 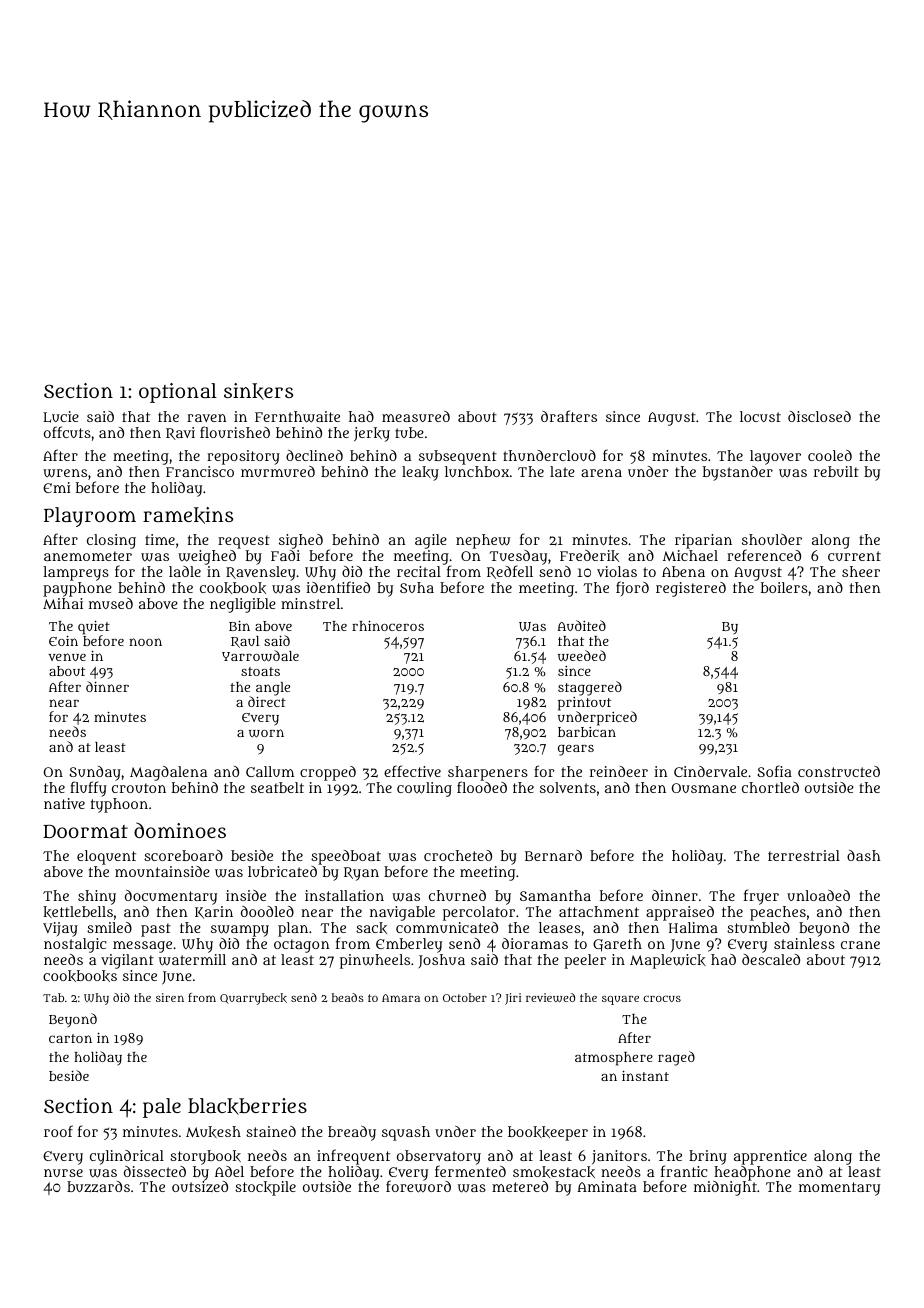 I want to click on Magdalena, so click(x=168, y=773).
